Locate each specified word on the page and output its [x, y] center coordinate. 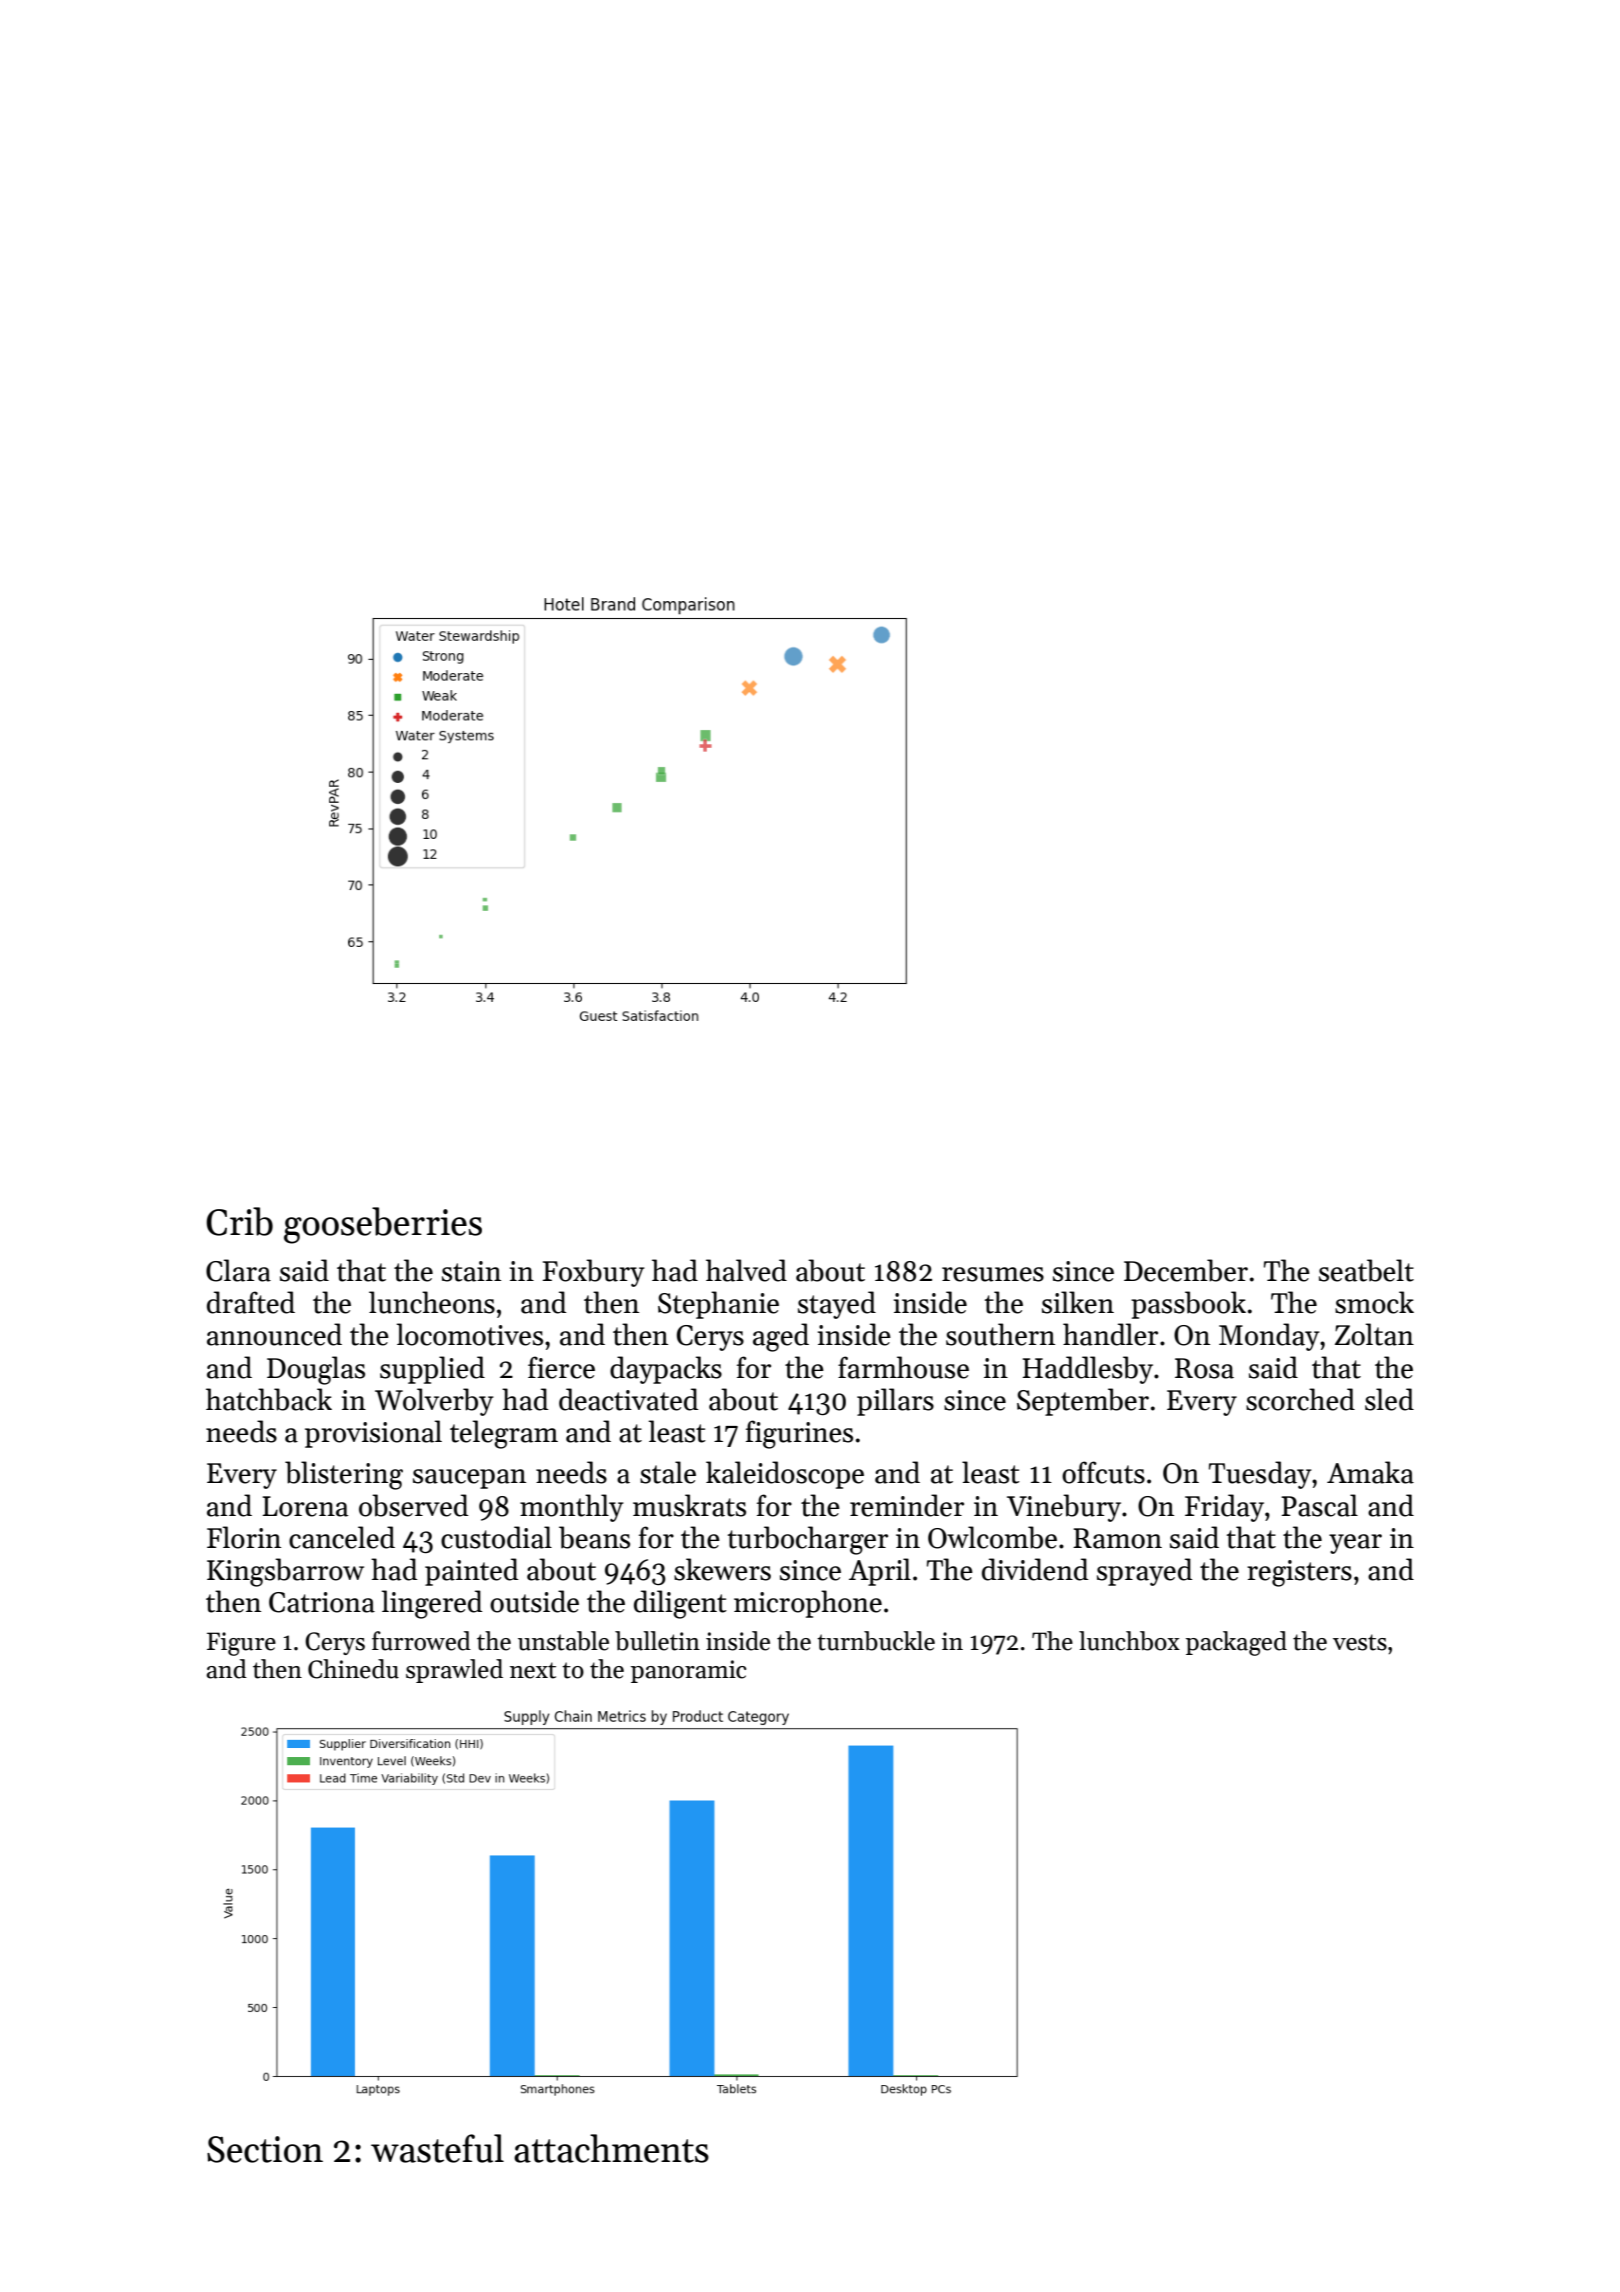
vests [1360, 1642]
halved [746, 1270]
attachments [611, 2148]
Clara [238, 1270]
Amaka [1370, 1472]
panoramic [688, 1671]
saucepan [469, 1479]
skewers [722, 1569]
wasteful [437, 2148]
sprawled [454, 1671]
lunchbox [1129, 1641]
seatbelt [1366, 1270]
